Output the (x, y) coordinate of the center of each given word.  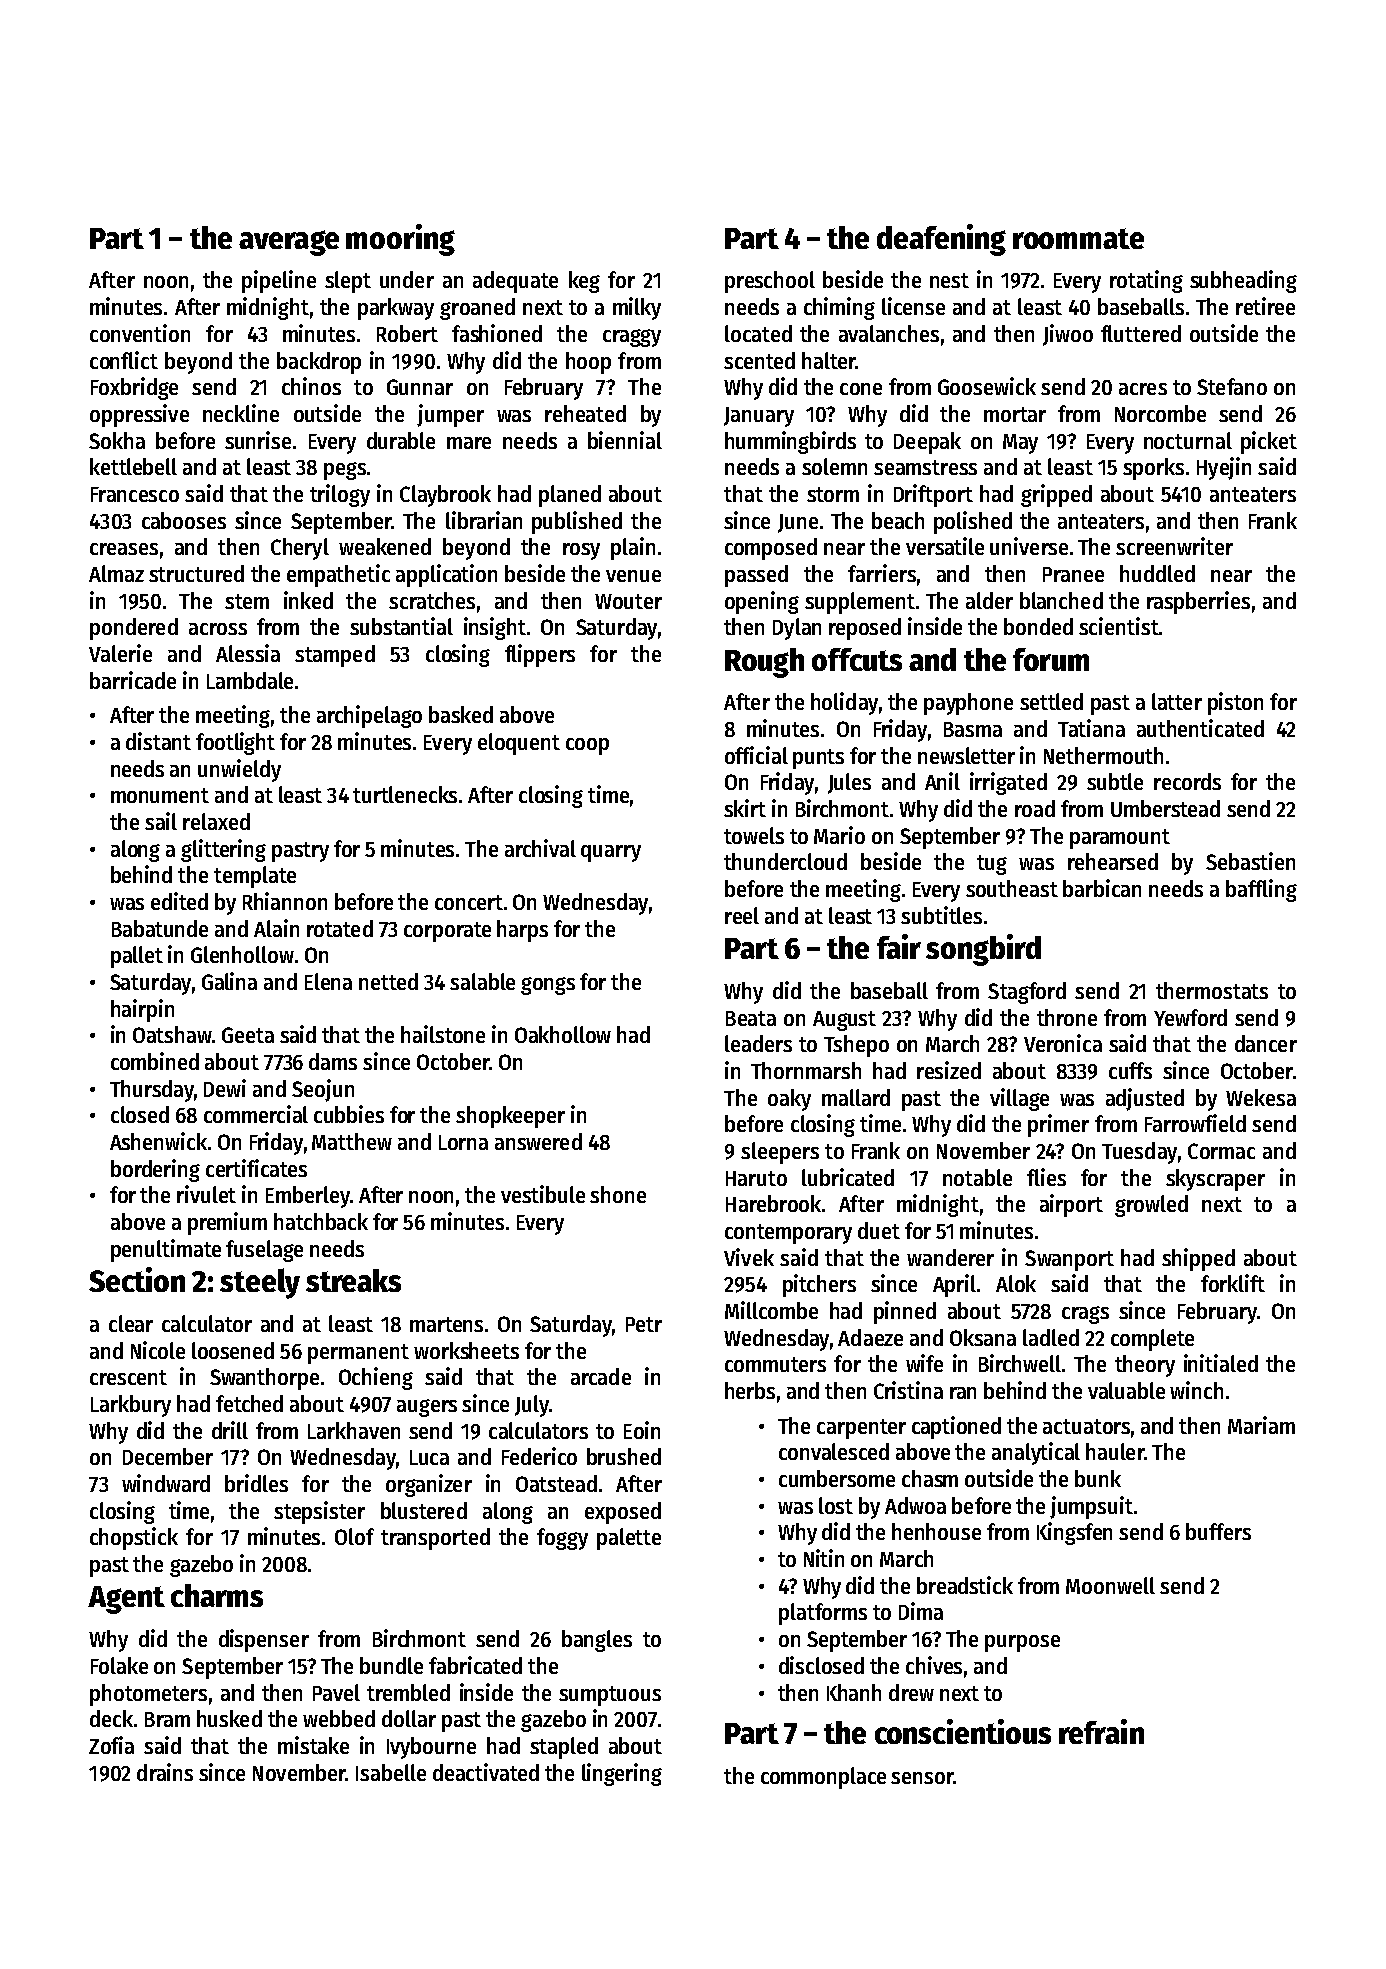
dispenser (264, 1640)
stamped (335, 656)
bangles (597, 1641)
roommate (1078, 238)
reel (742, 915)
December (168, 1456)
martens (446, 1324)
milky (637, 308)
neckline (241, 413)
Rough (764, 663)
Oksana (983, 1337)
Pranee (1073, 574)
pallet (137, 957)
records (1187, 781)
